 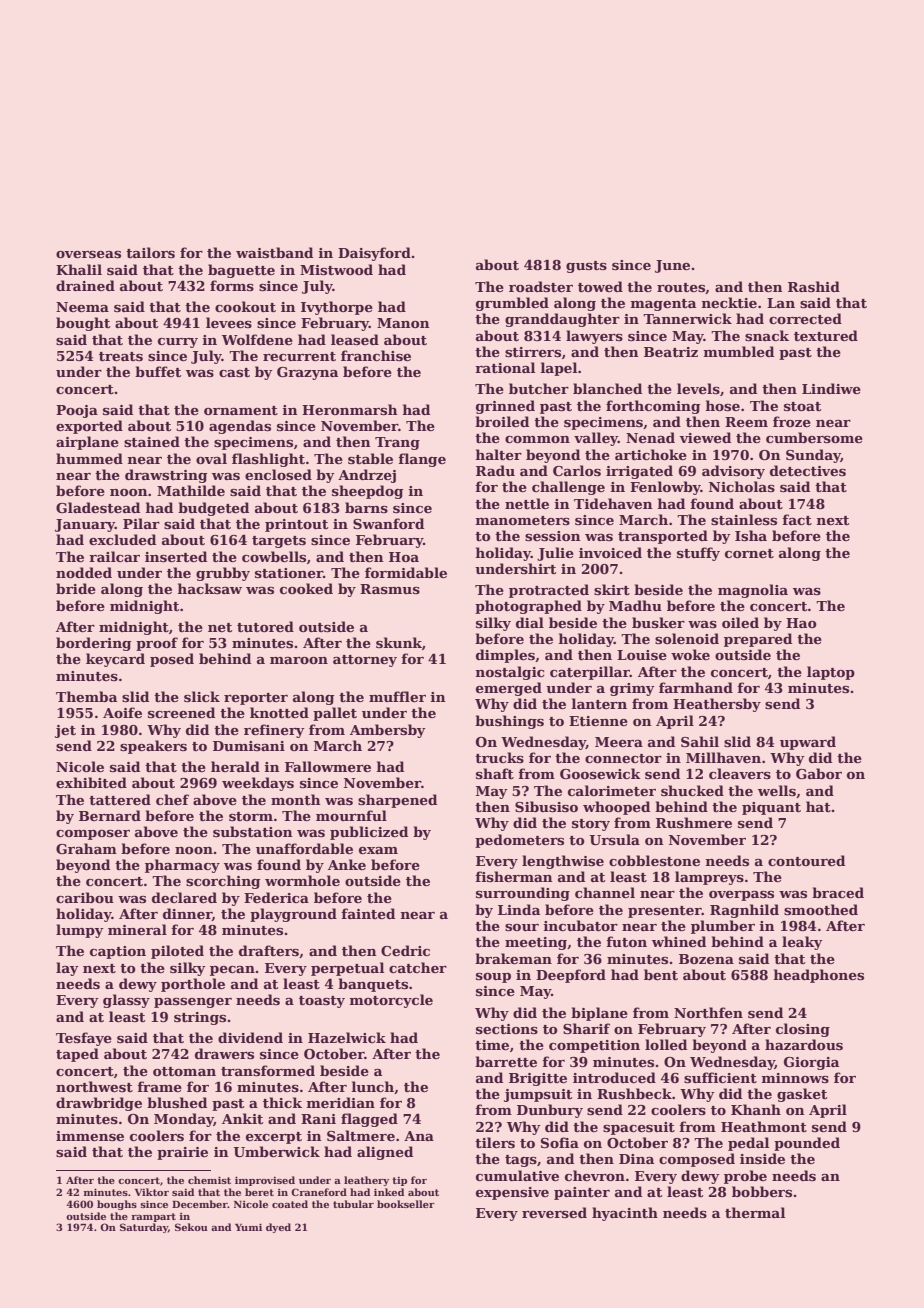 I want to click on bought, so click(x=83, y=324).
